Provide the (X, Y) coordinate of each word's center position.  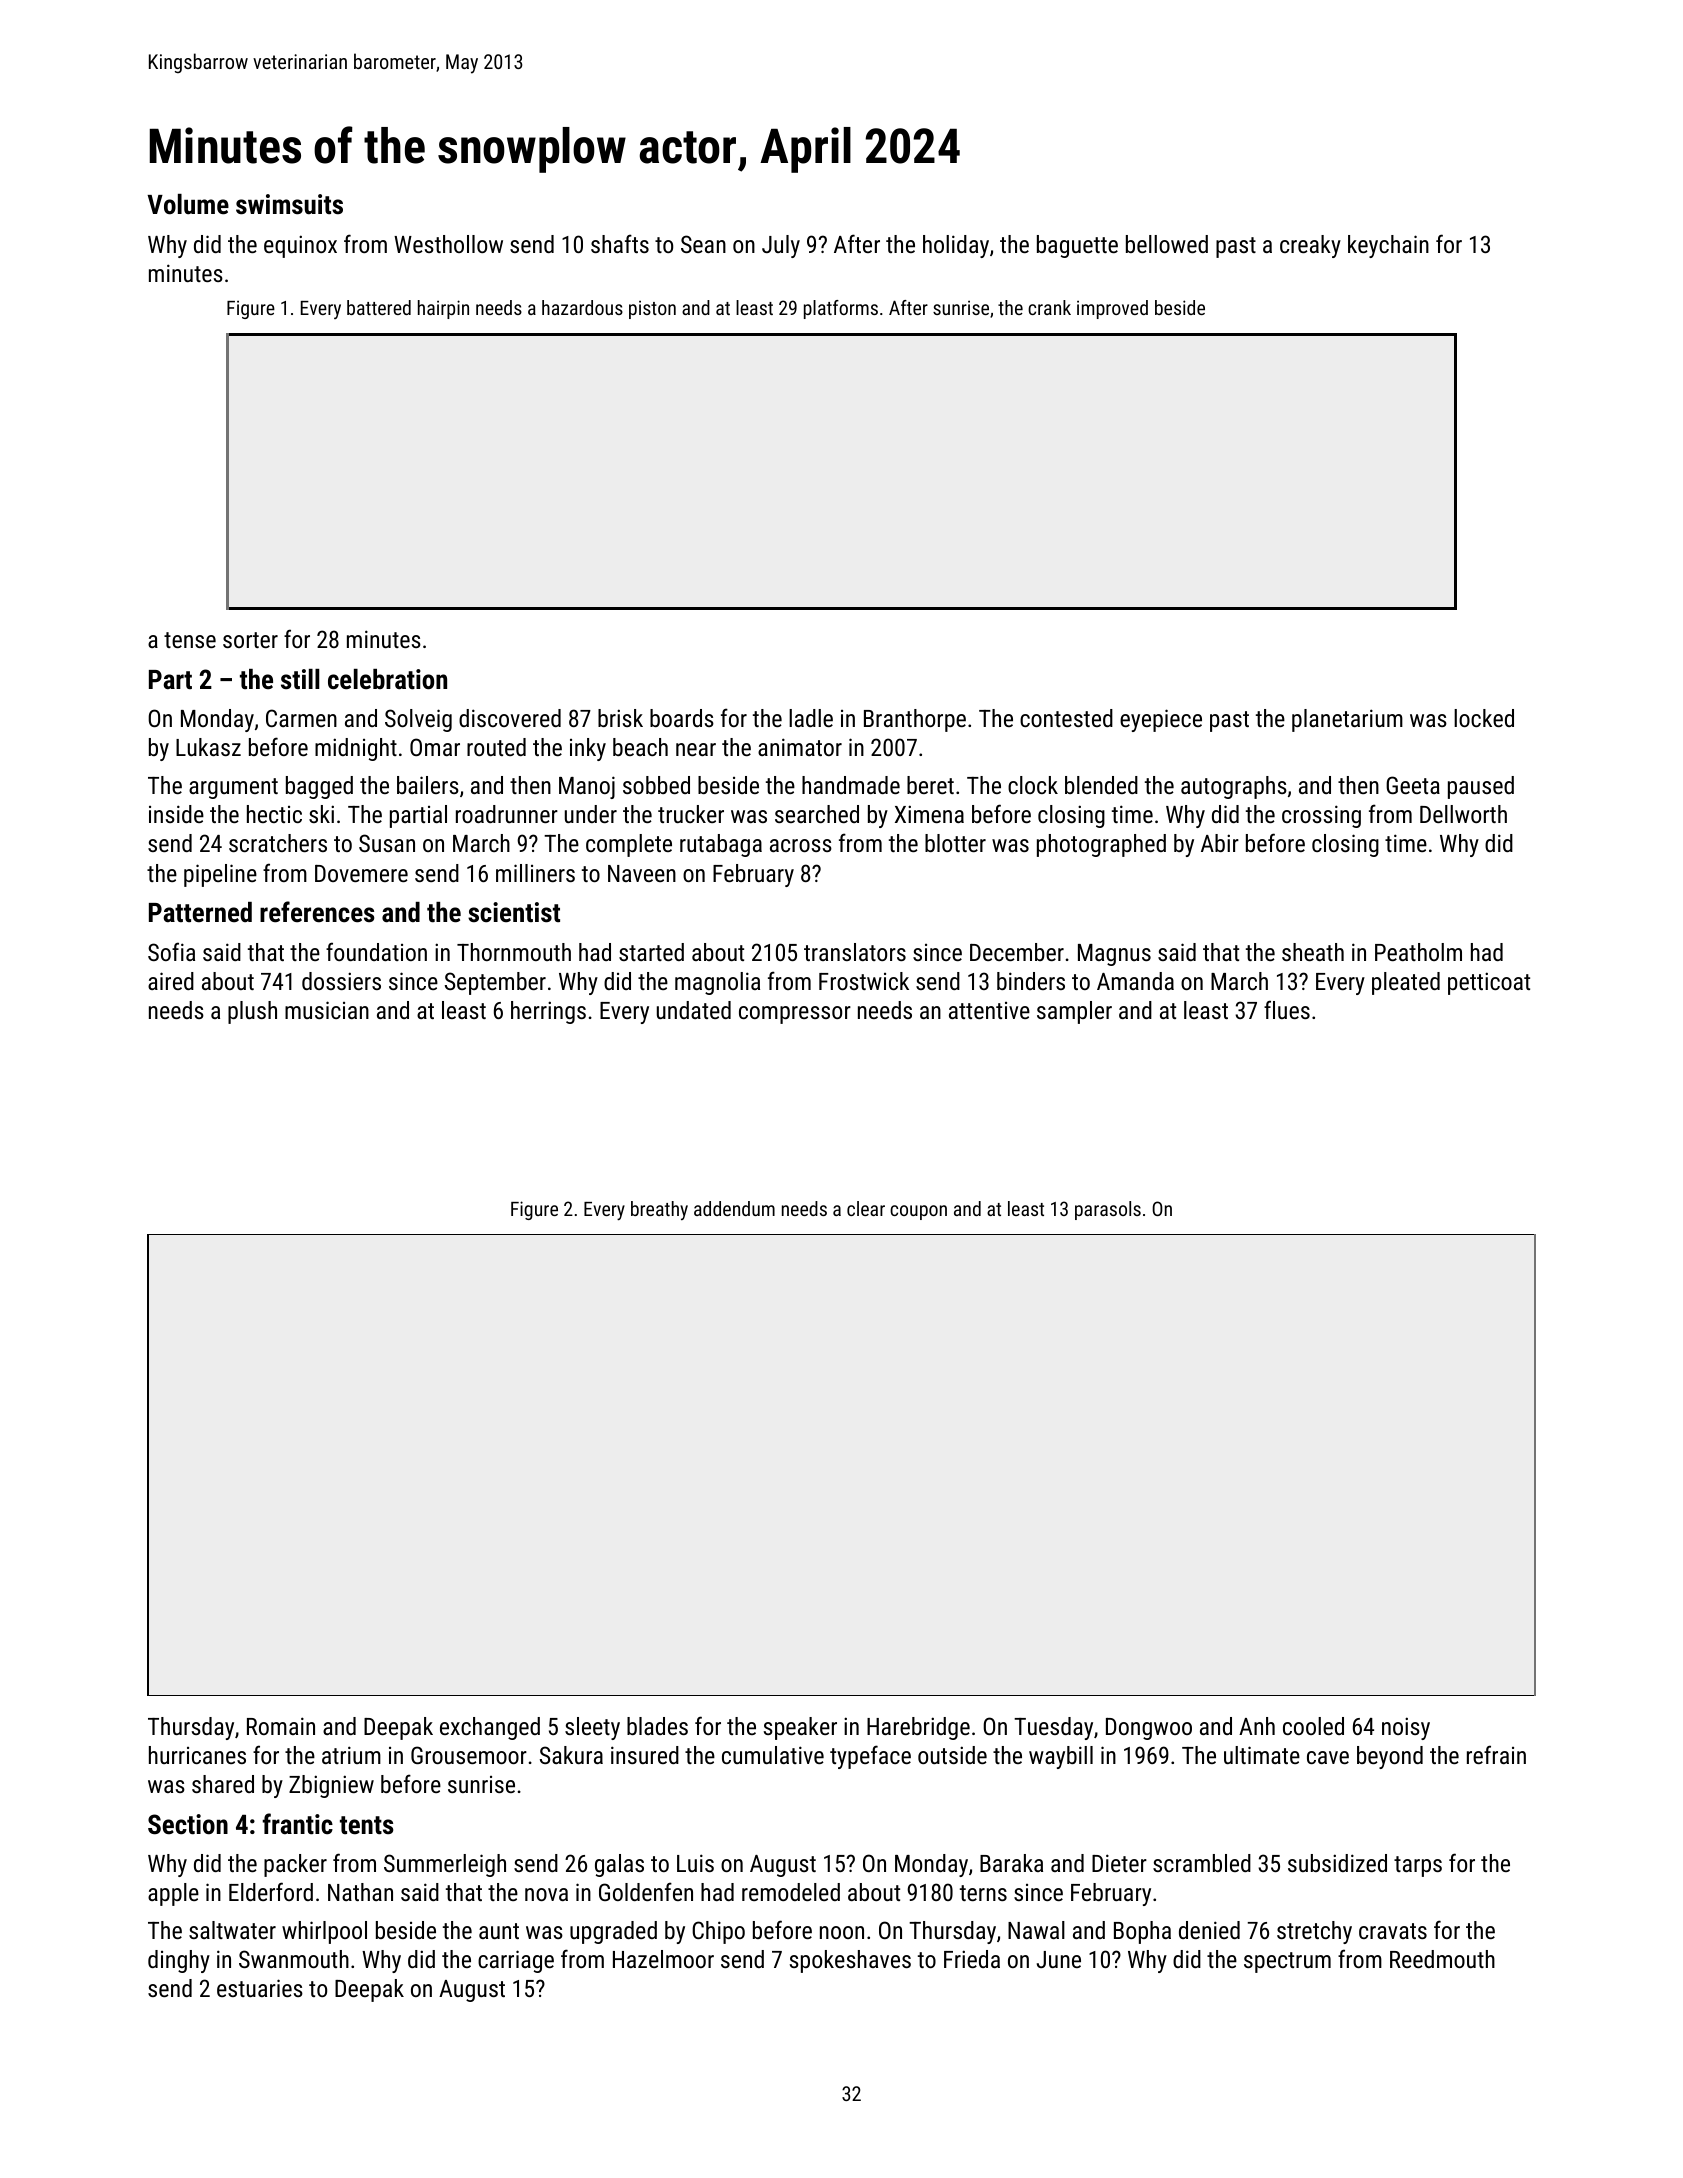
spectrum (1287, 1962)
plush (252, 1012)
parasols (1108, 1210)
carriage (516, 1961)
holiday (956, 246)
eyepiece (1161, 720)
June (1059, 1959)
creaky (1310, 246)
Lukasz (208, 747)
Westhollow (448, 244)
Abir (1220, 843)
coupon (918, 1212)
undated (694, 1010)
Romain (281, 1726)
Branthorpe (915, 720)
